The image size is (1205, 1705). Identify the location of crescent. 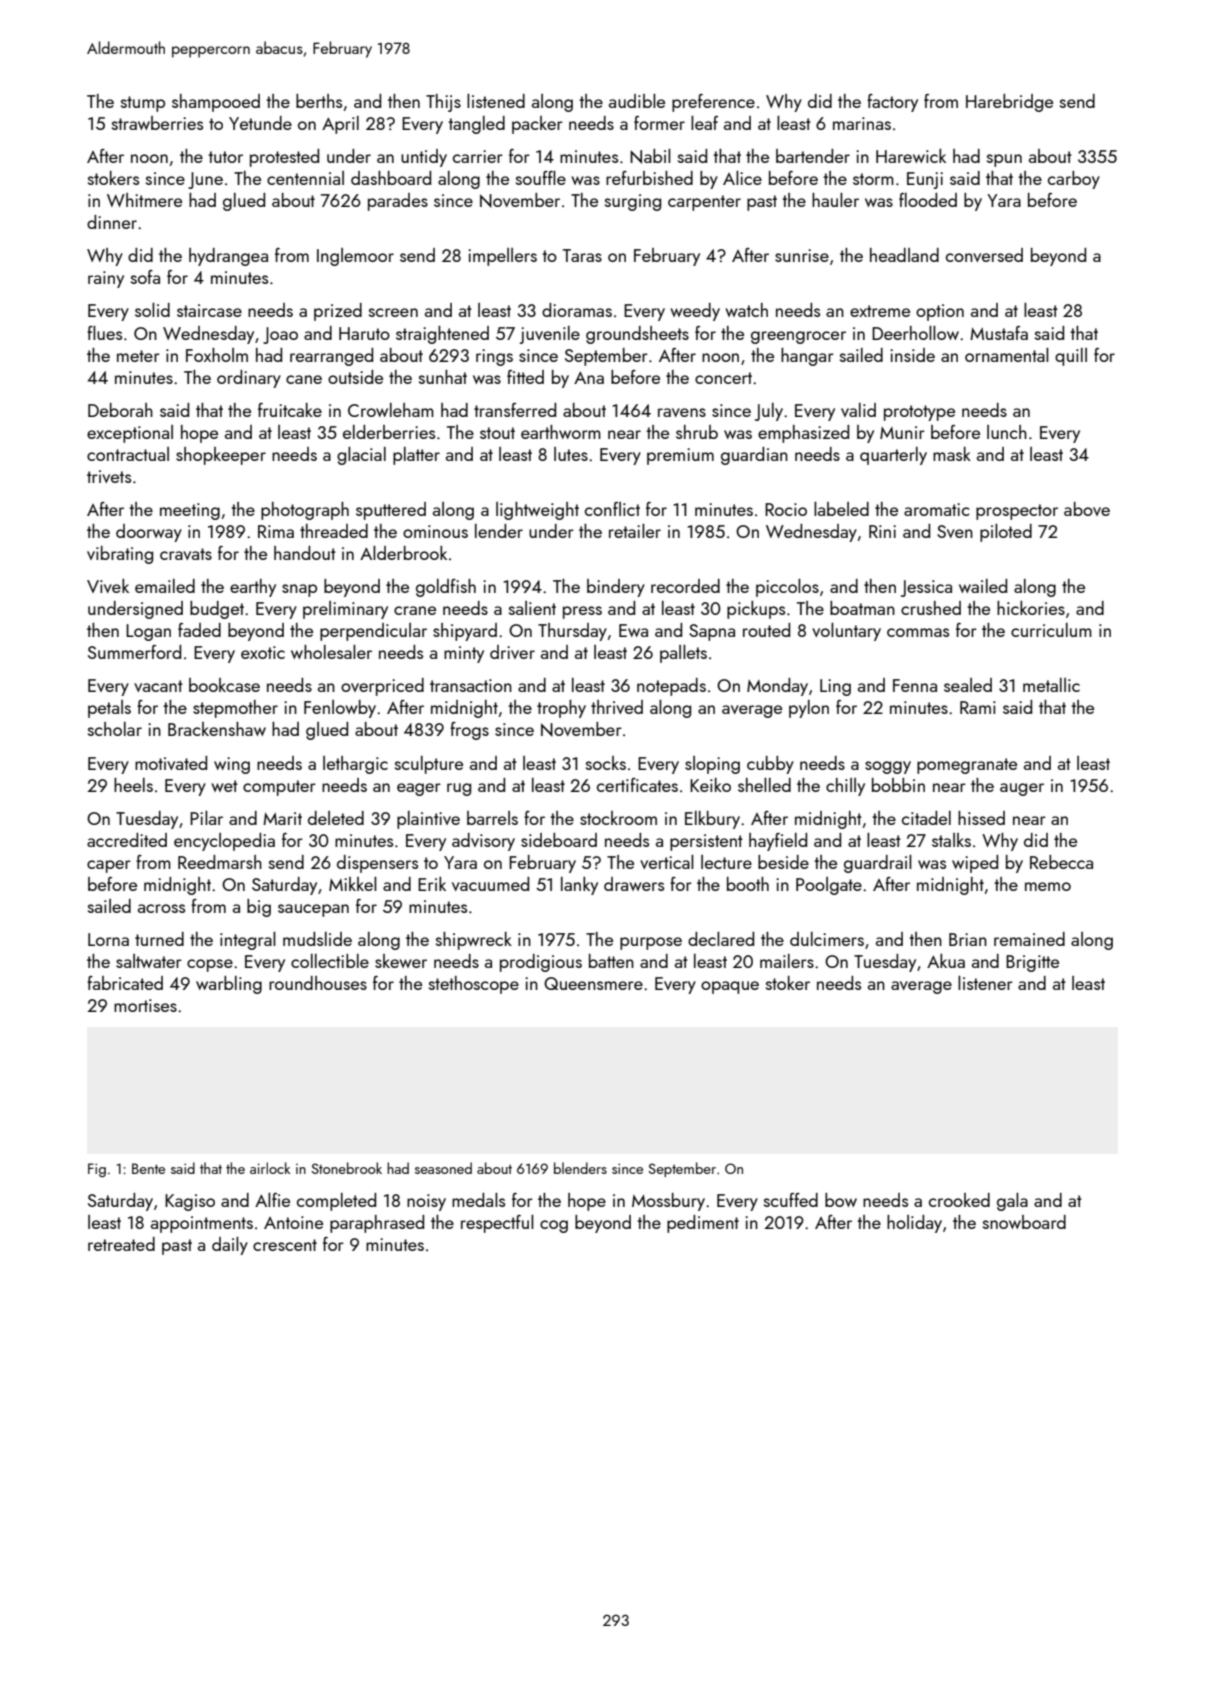
(285, 1245).
